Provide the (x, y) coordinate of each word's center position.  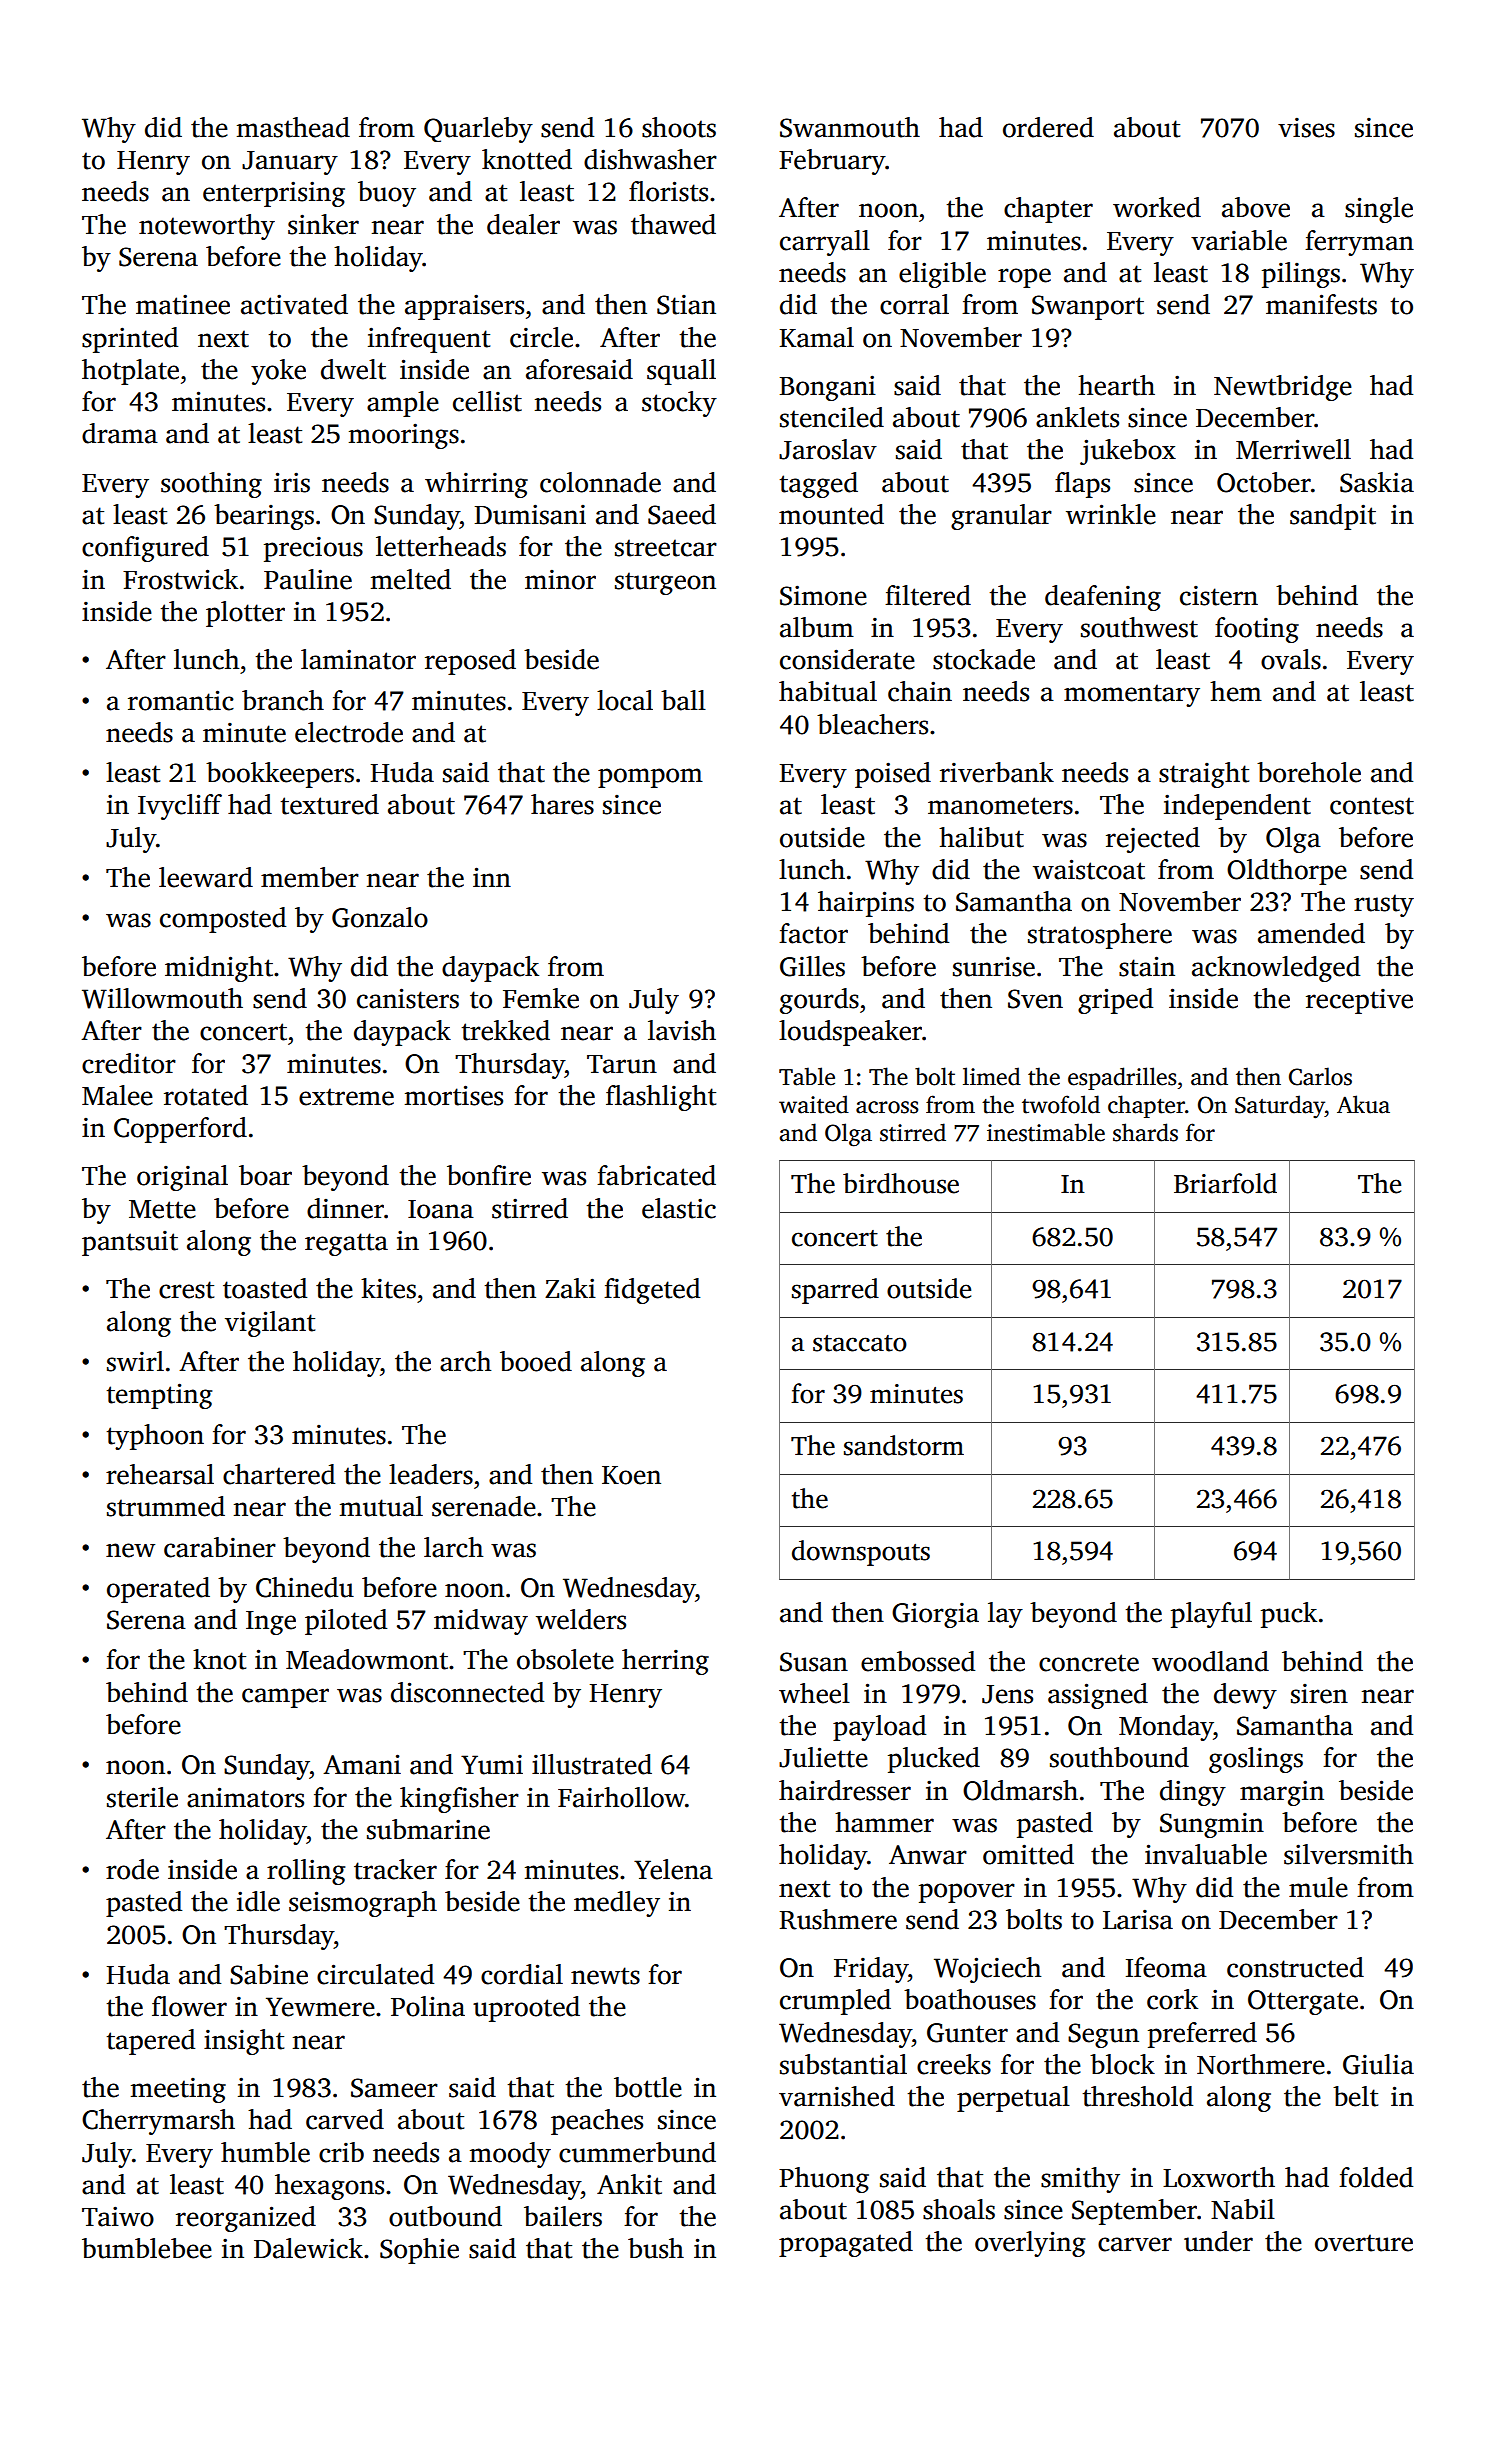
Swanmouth (850, 127)
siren (1319, 1694)
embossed (918, 1661)
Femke (541, 998)
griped (1115, 1001)
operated (158, 1590)
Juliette (823, 1757)
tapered (151, 2042)
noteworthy (207, 227)
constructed (1295, 1967)
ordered (1048, 127)
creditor (129, 1063)
